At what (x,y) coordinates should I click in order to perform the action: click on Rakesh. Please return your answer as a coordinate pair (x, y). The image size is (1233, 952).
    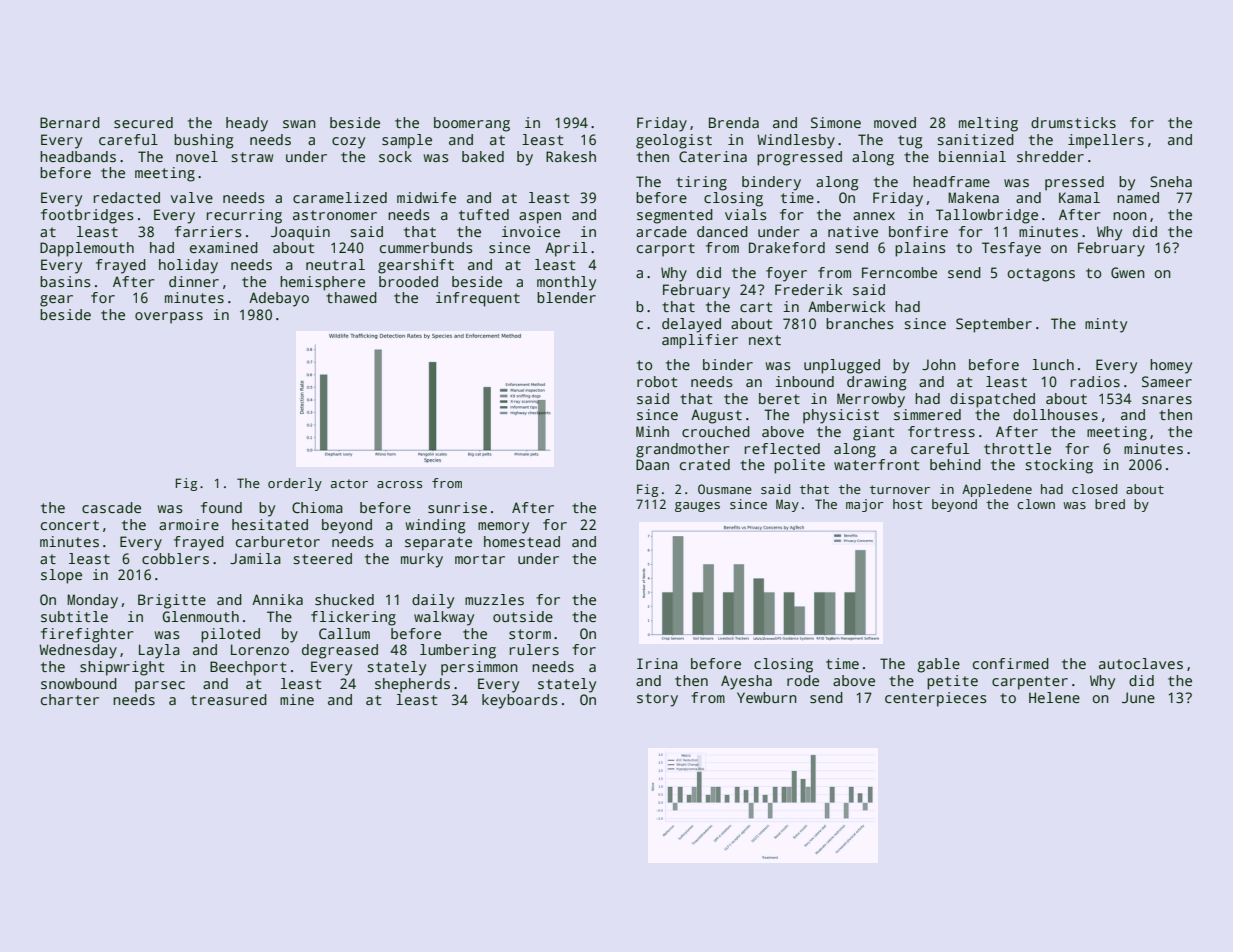
    Looking at the image, I should click on (571, 156).
